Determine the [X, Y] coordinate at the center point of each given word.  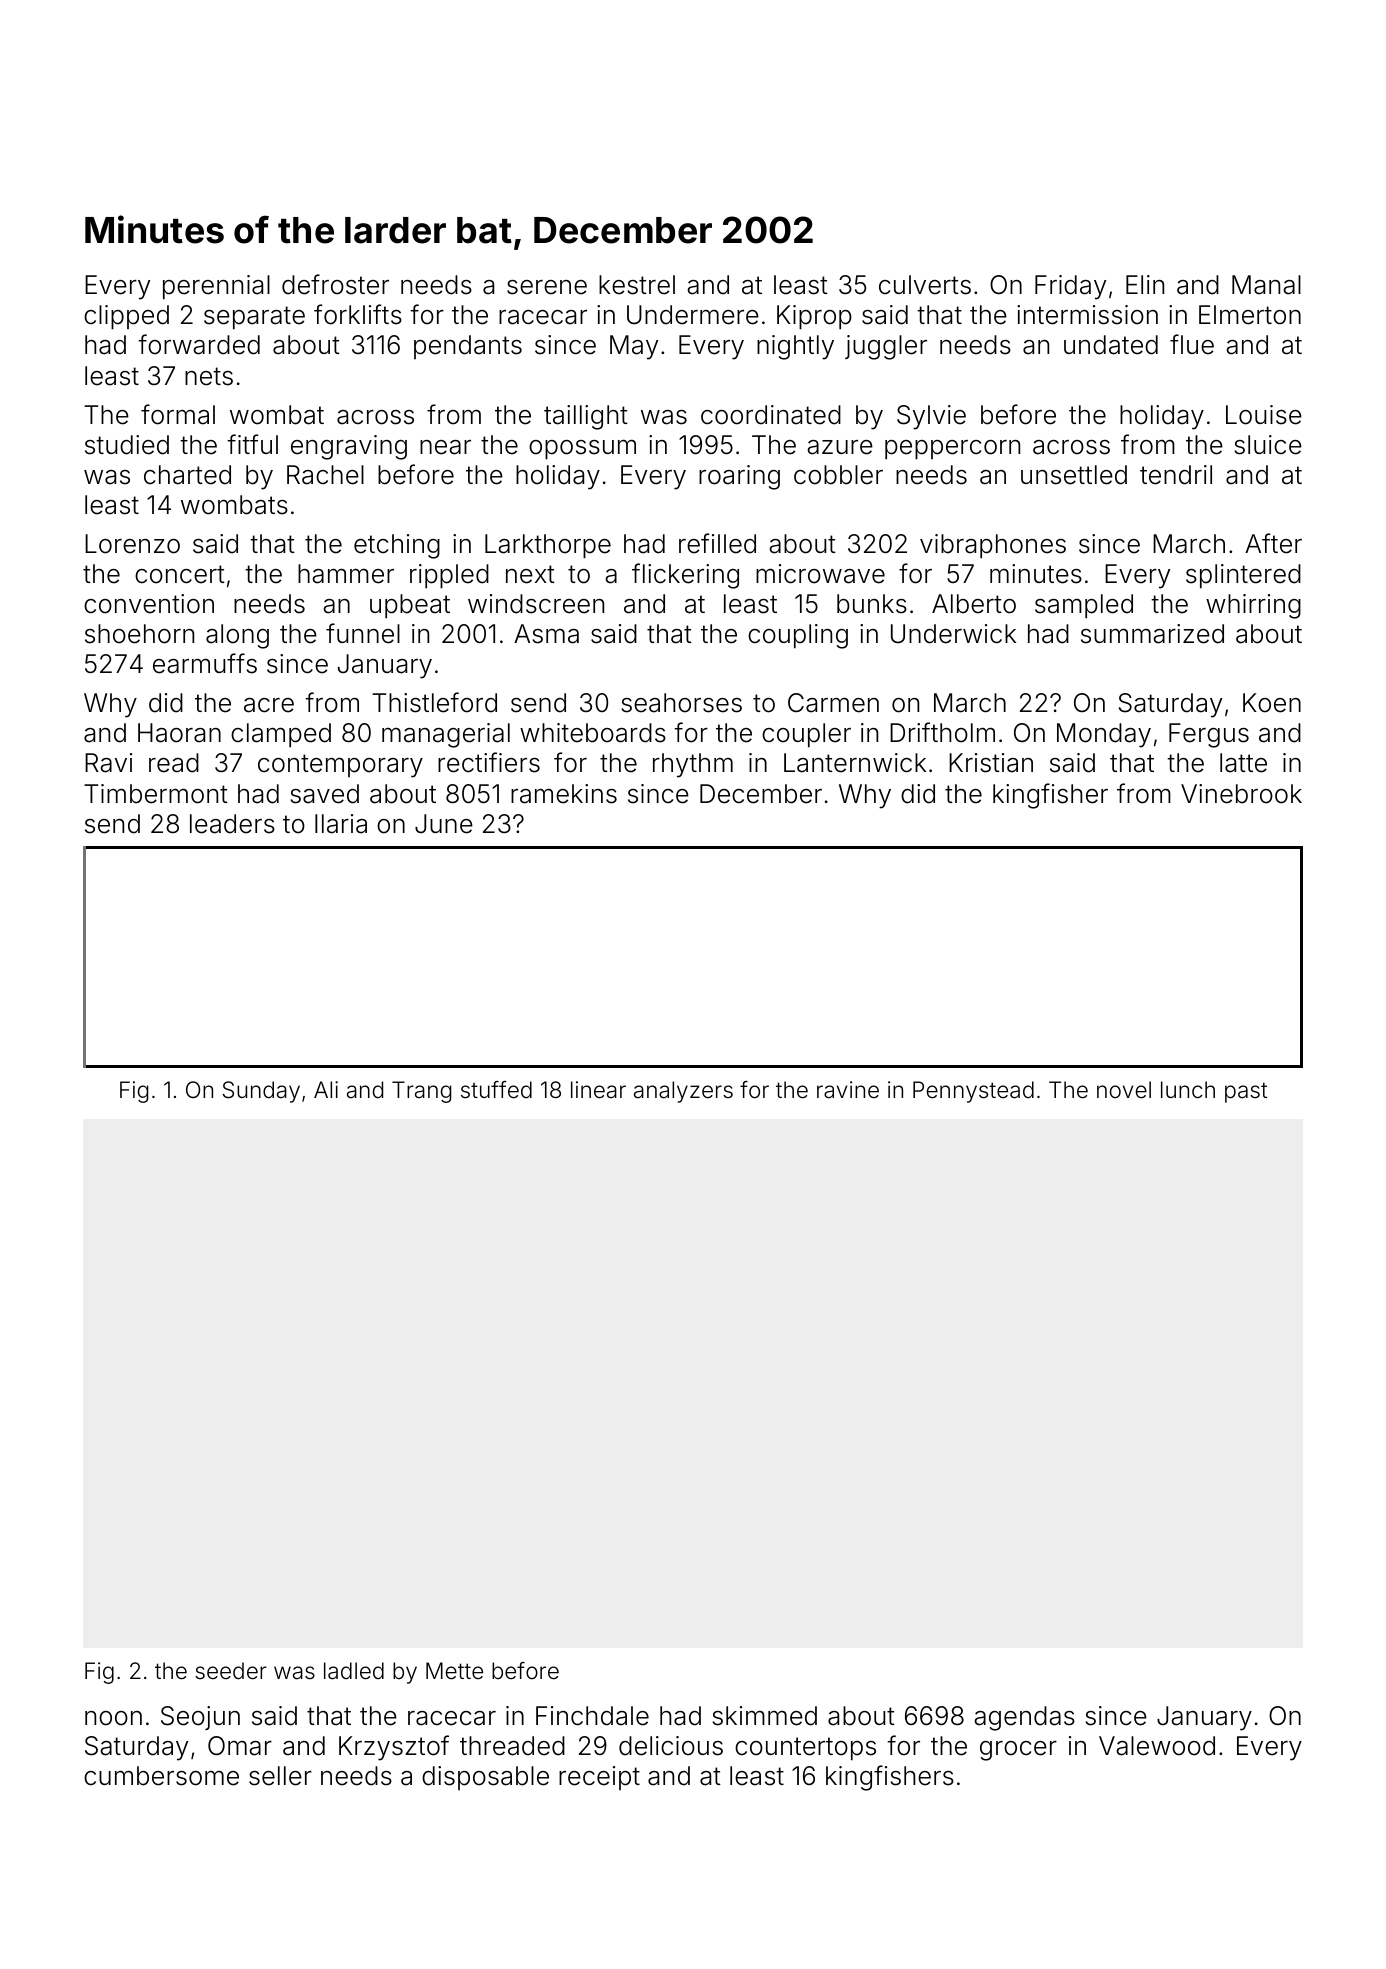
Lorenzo [132, 544]
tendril [1176, 475]
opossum [582, 449]
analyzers [683, 1092]
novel [1124, 1090]
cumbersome [161, 1776]
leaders [232, 824]
